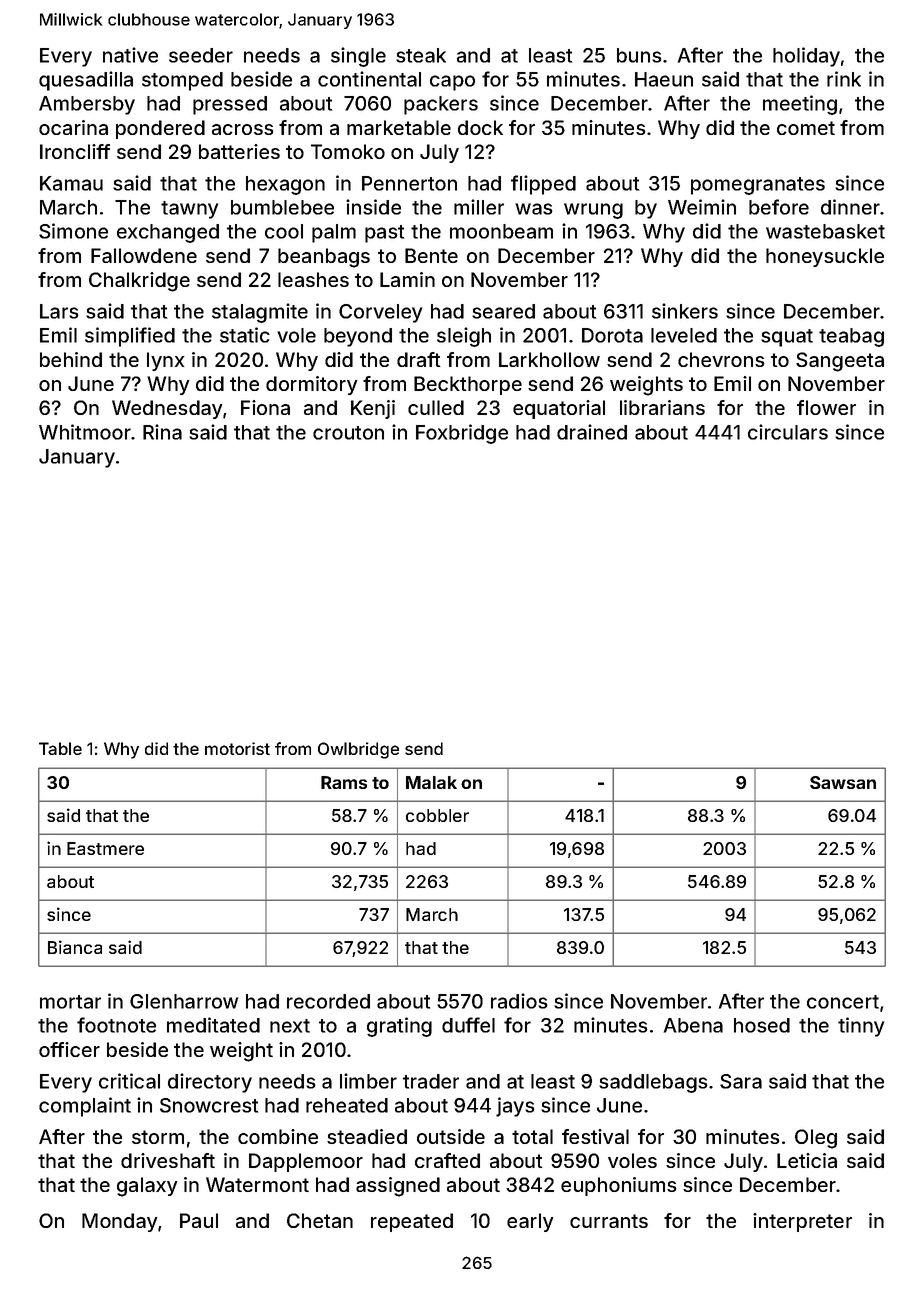  What do you see at coordinates (116, 1025) in the screenshot?
I see `footnote` at bounding box center [116, 1025].
